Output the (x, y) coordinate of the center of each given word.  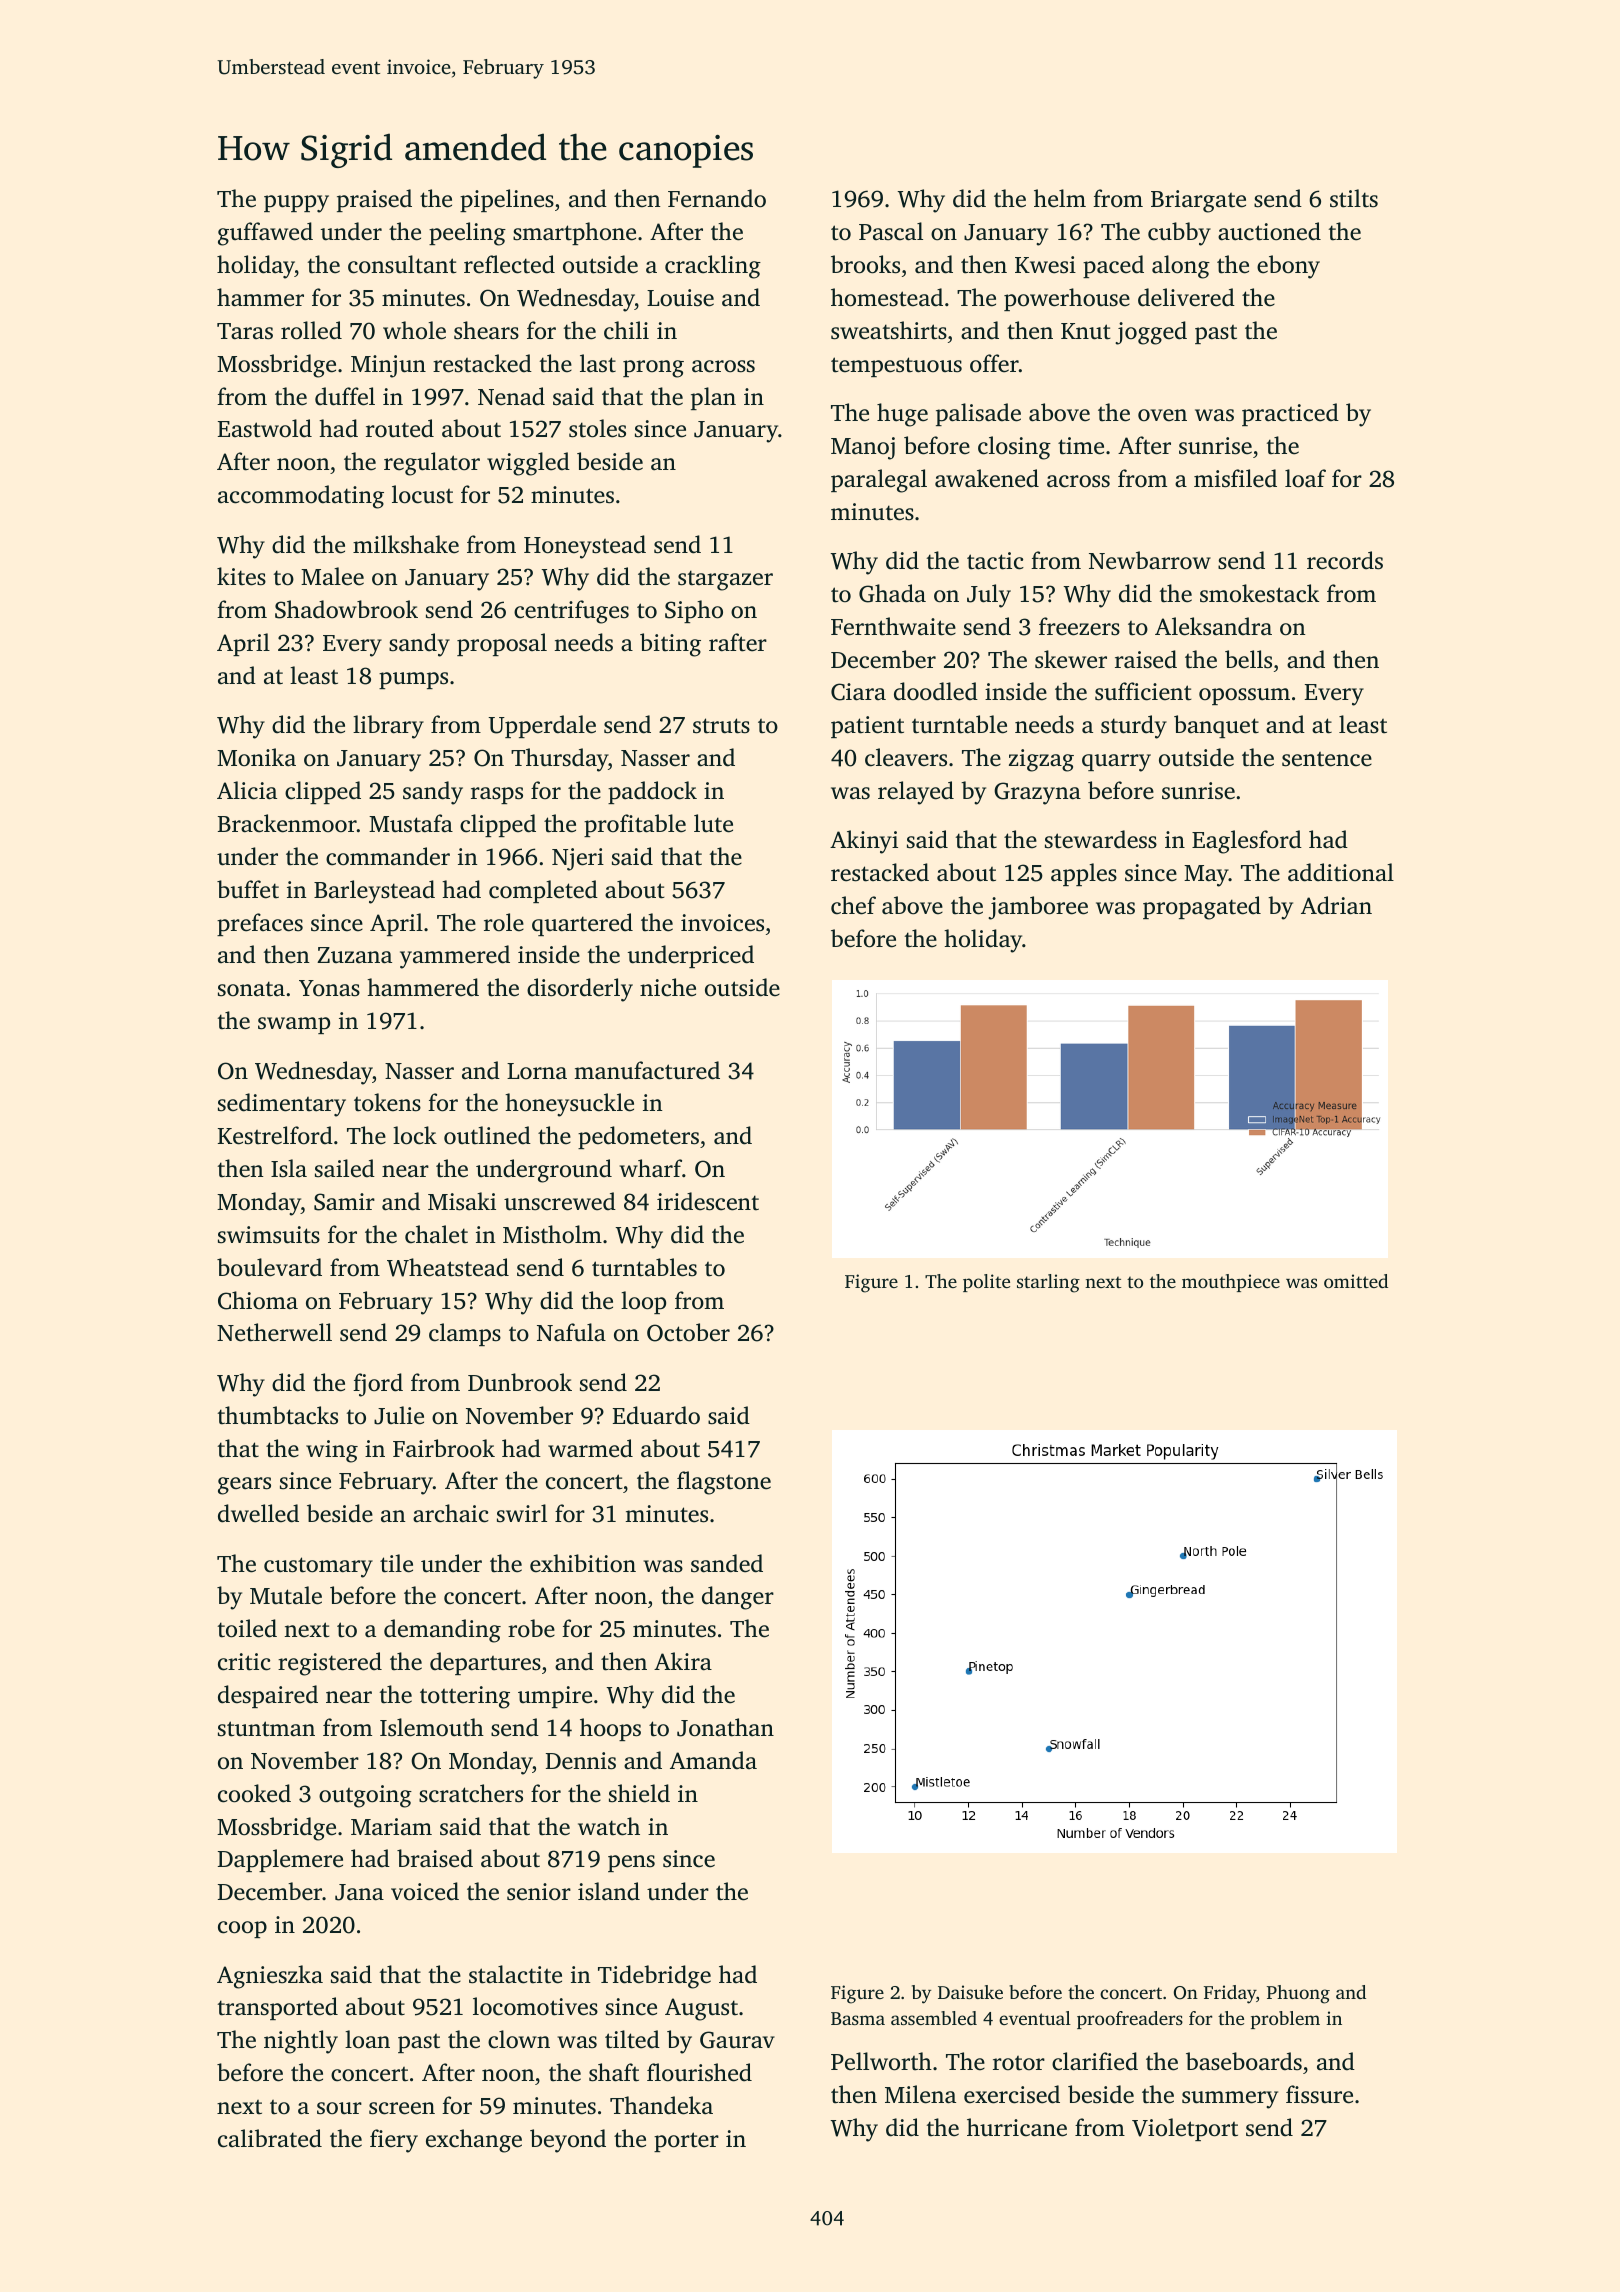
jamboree (1038, 908)
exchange (474, 2141)
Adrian (1336, 905)
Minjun (388, 366)
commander (388, 856)
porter (686, 2142)
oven (1162, 415)
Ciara (858, 692)
